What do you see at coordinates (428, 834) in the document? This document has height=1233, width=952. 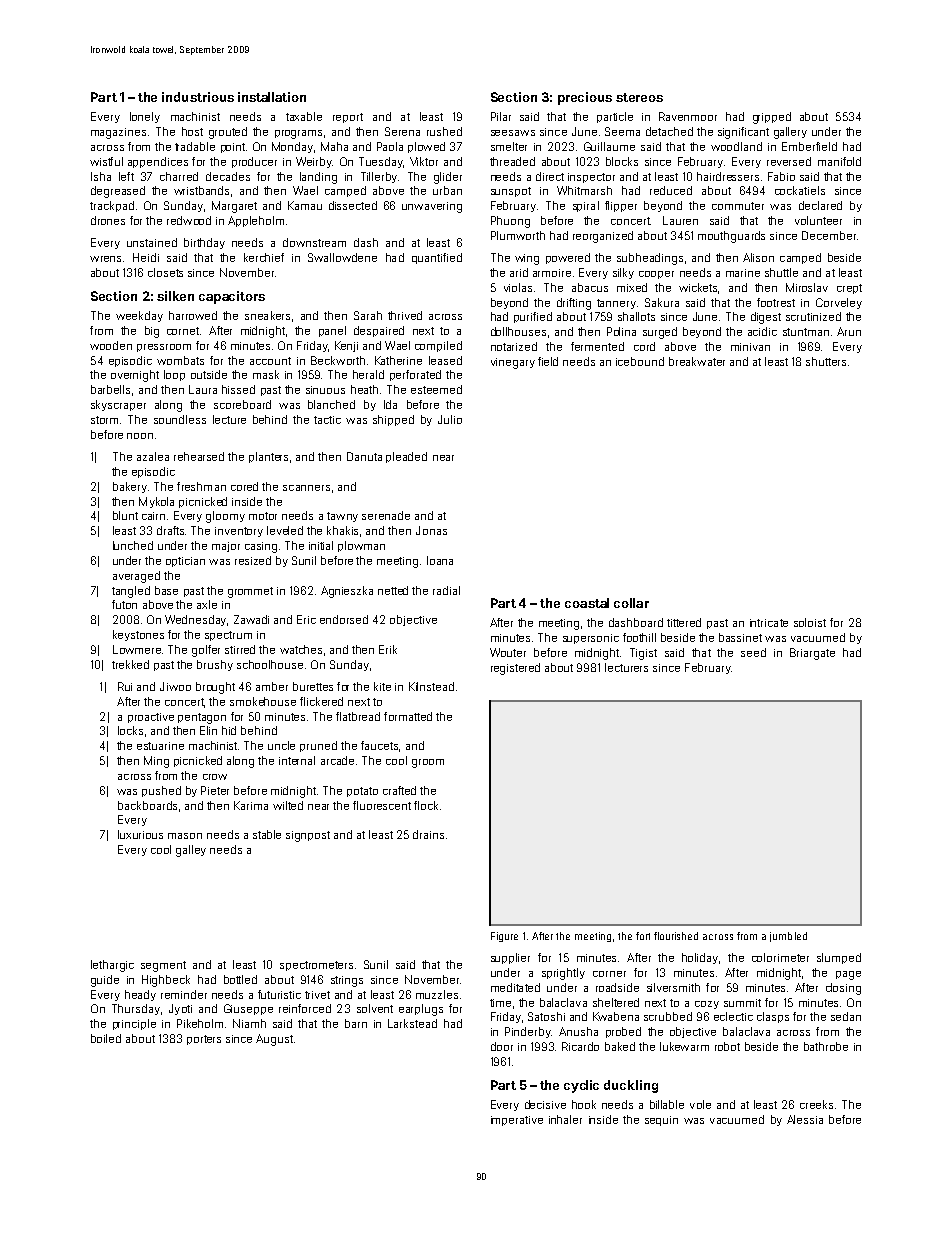 I see `drains` at bounding box center [428, 834].
